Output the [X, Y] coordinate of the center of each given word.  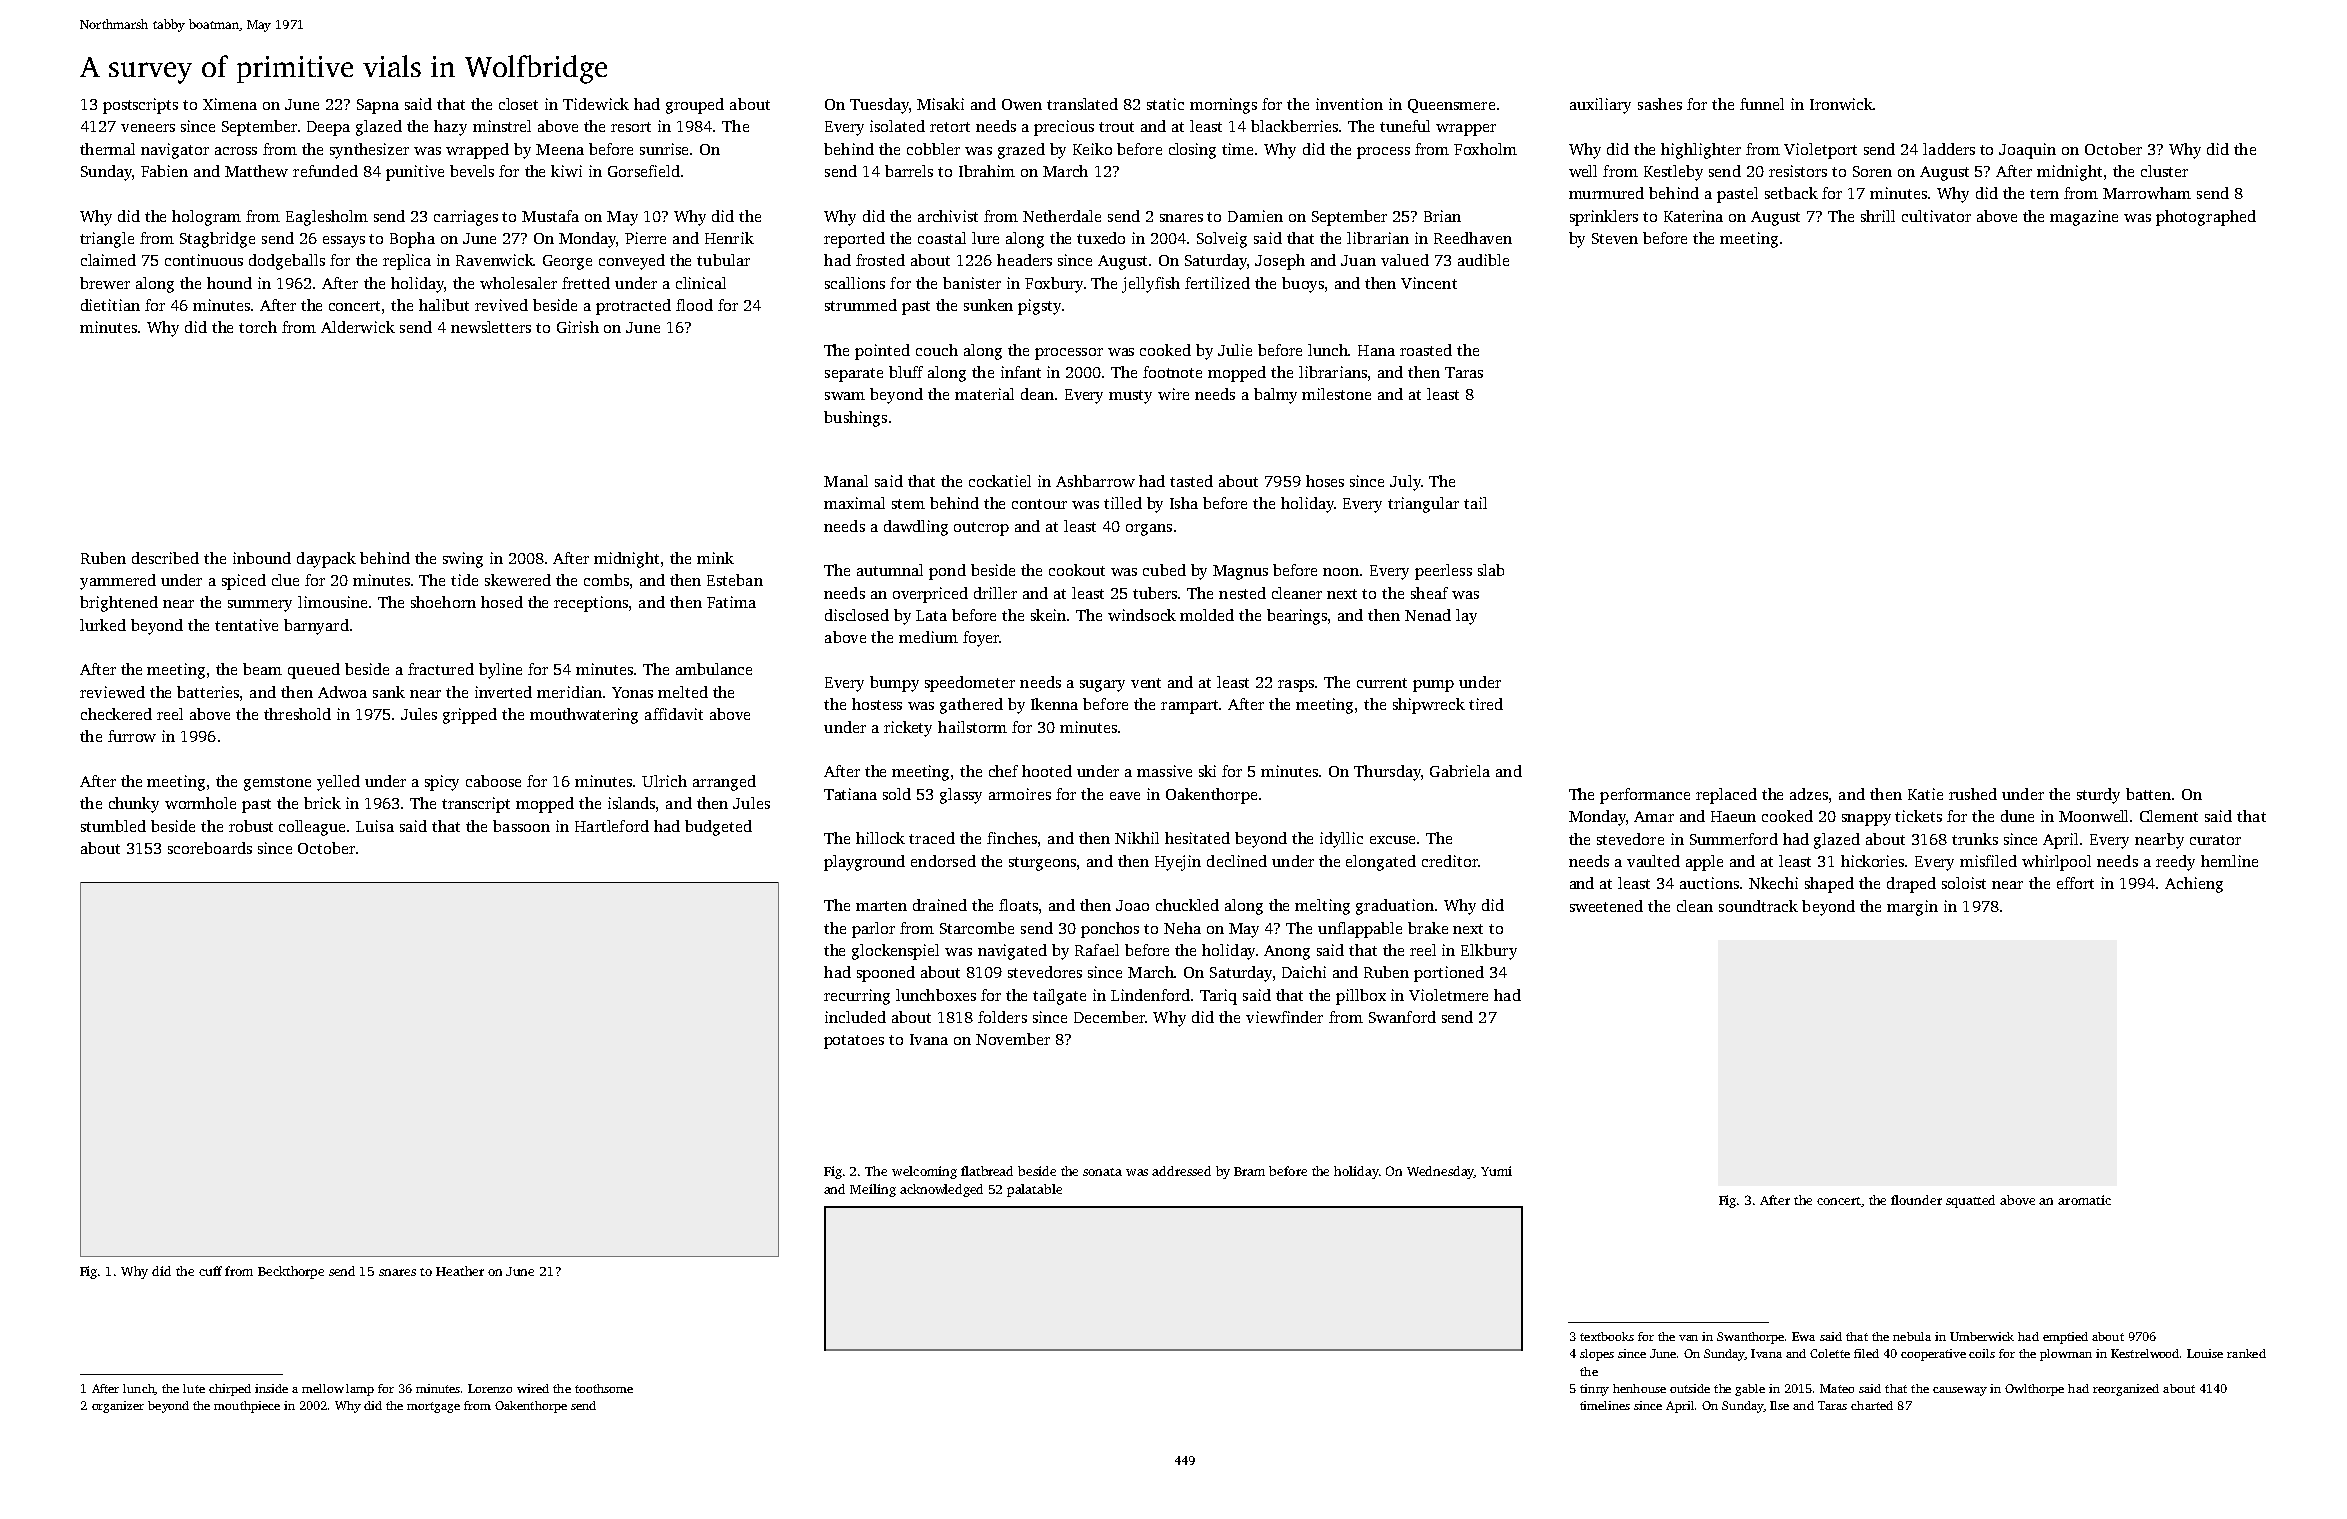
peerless [1443, 572]
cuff [210, 1271]
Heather [460, 1271]
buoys [1303, 285]
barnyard [316, 627]
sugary [1102, 686]
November [1013, 1039]
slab [1491, 570]
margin [1912, 908]
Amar [1654, 816]
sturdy [2098, 796]
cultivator [1936, 216]
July [1405, 483]
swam [845, 396]
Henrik [729, 238]
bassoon [521, 826]
